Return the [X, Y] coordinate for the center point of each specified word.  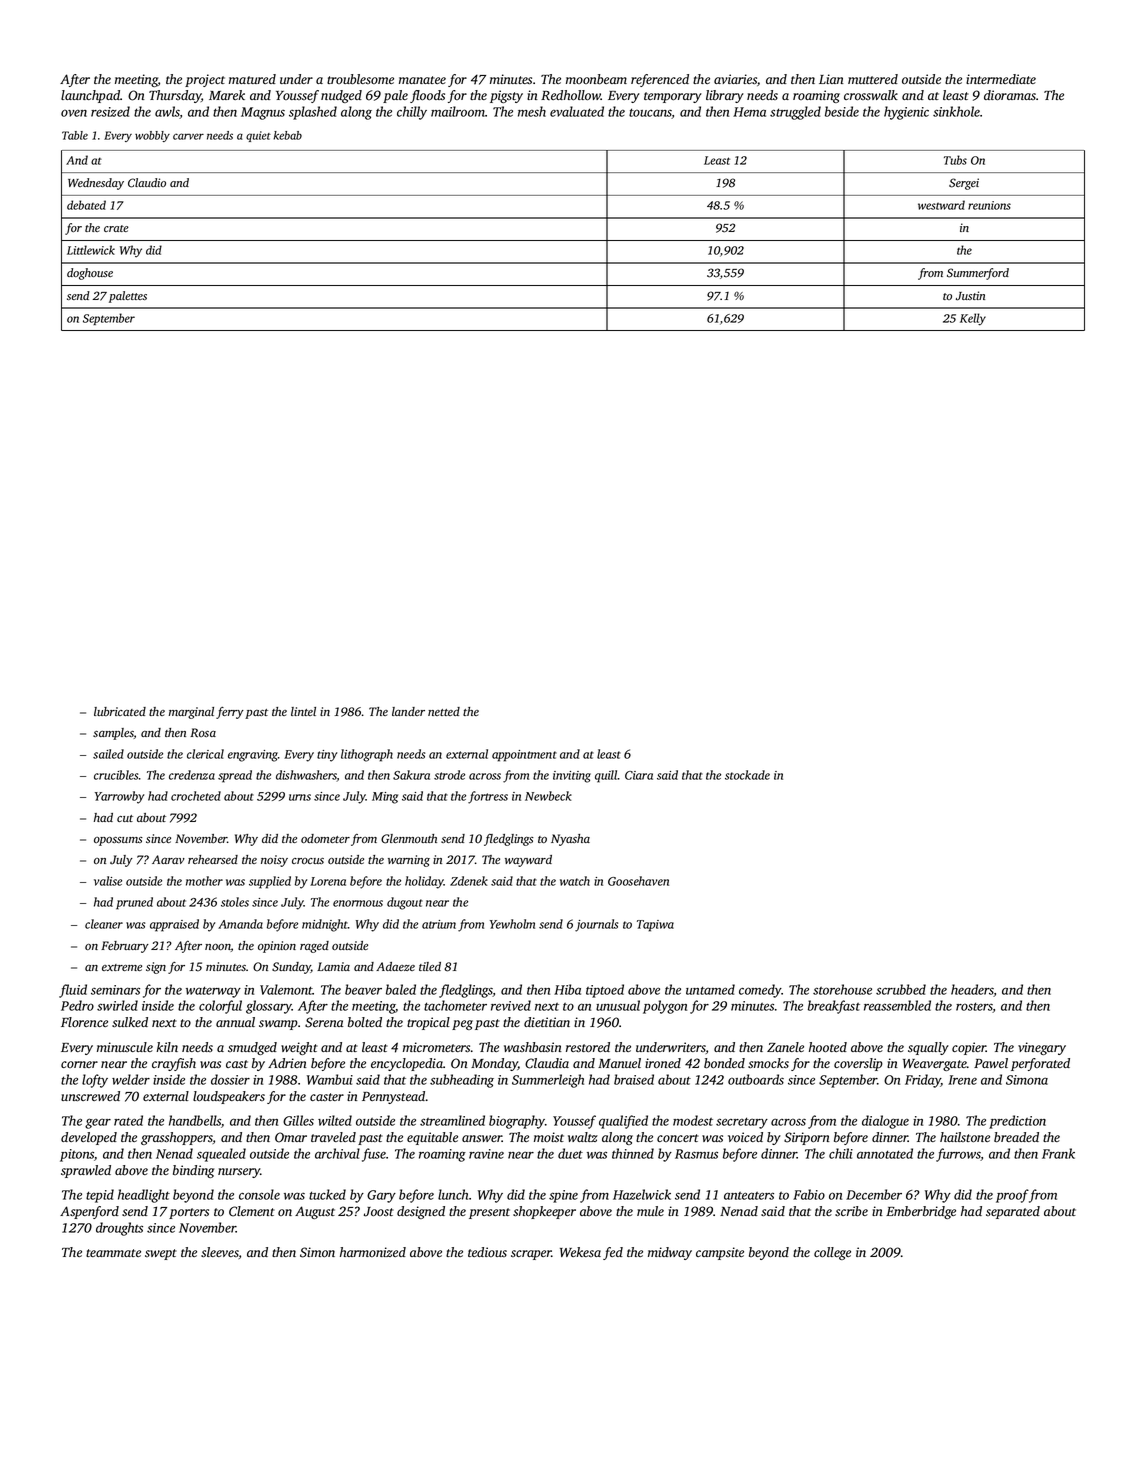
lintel [303, 711]
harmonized [373, 1252]
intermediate [1001, 79]
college [832, 1253]
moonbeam [596, 79]
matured [252, 79]
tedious [487, 1252]
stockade [747, 775]
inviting [572, 777]
